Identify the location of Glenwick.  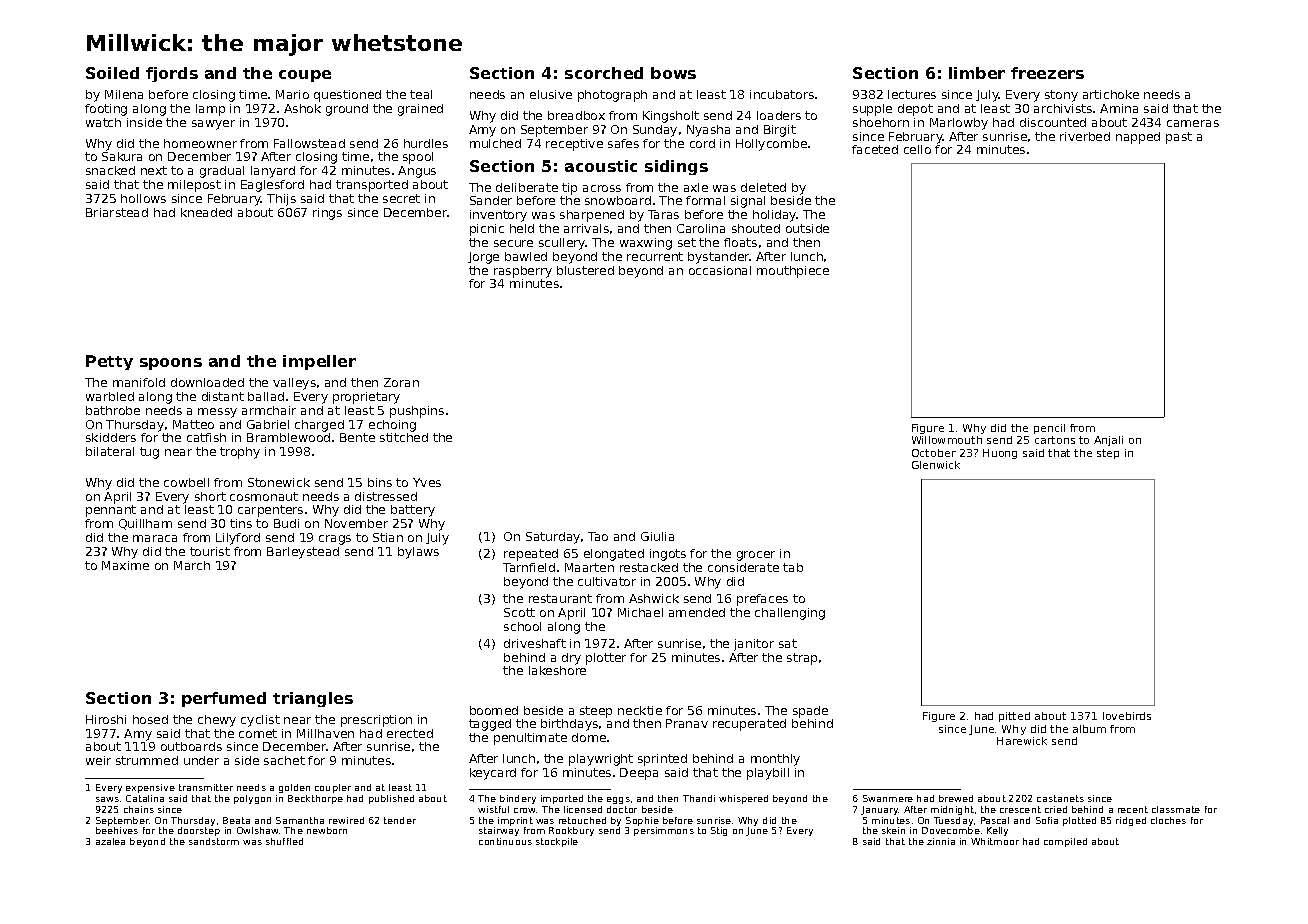
(936, 465).
